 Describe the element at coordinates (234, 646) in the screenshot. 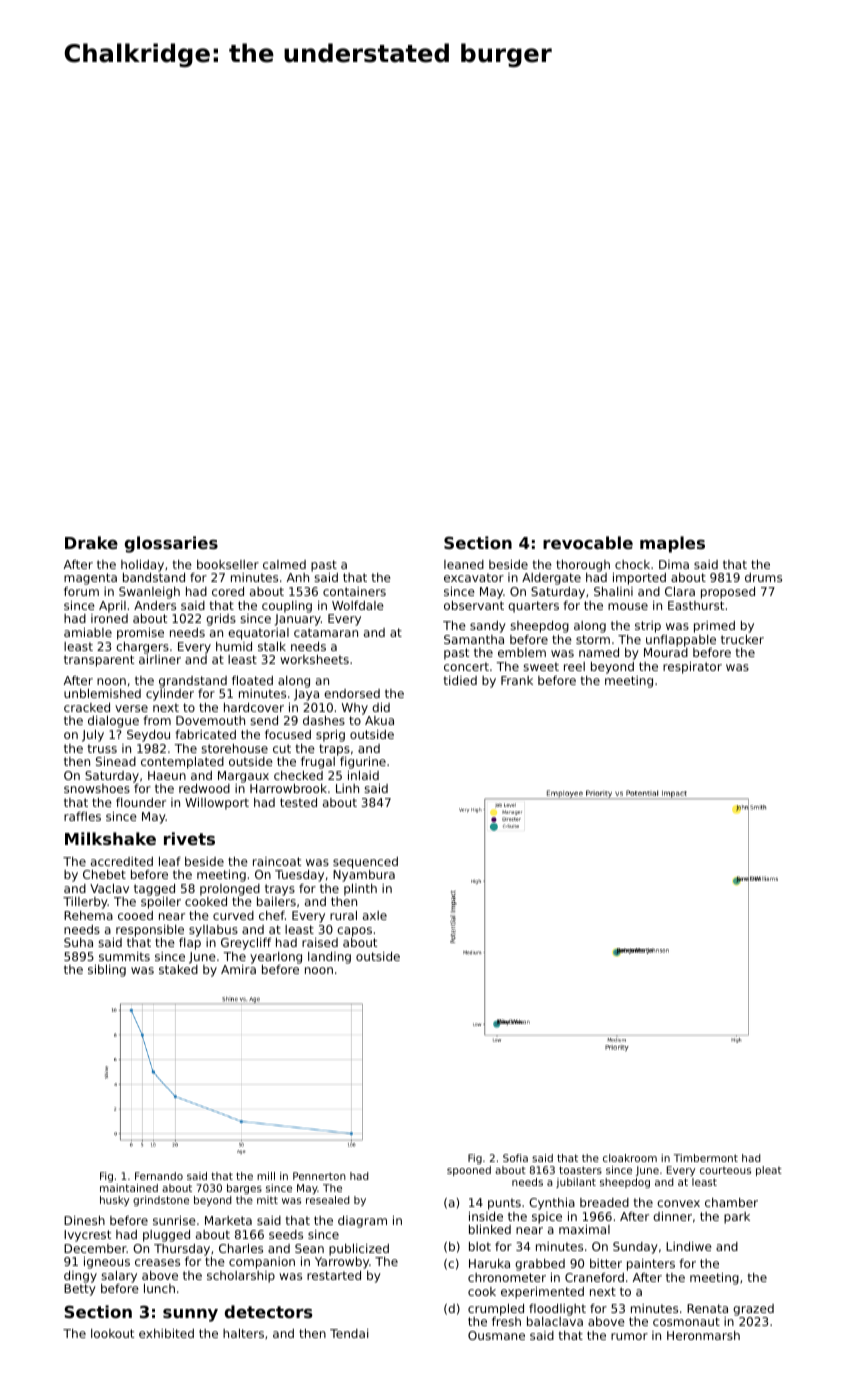

I see `humid` at that location.
